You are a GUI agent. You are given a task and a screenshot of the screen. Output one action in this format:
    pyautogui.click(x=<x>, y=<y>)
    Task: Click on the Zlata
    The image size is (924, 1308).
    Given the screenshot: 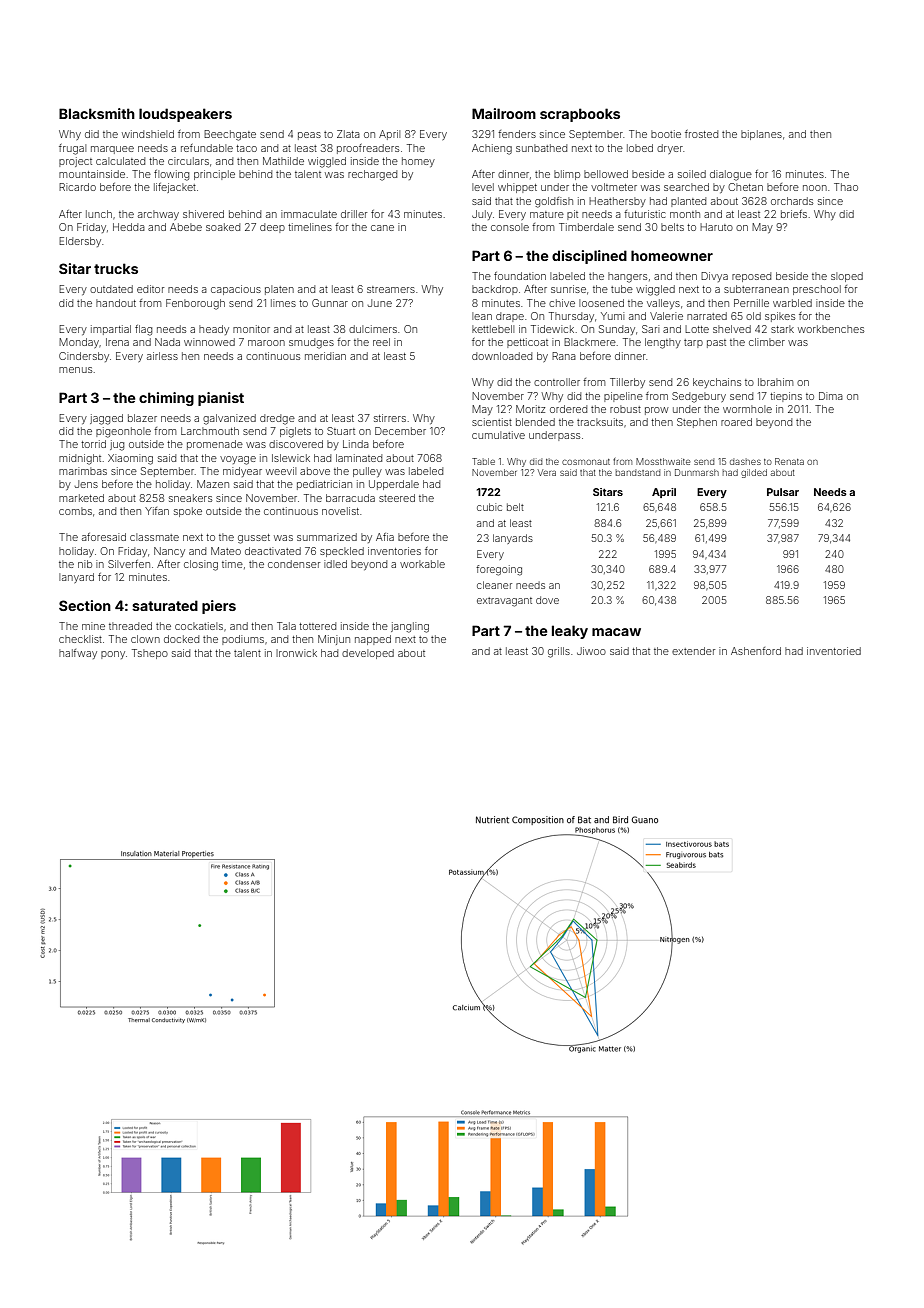 What is the action you would take?
    pyautogui.click(x=348, y=134)
